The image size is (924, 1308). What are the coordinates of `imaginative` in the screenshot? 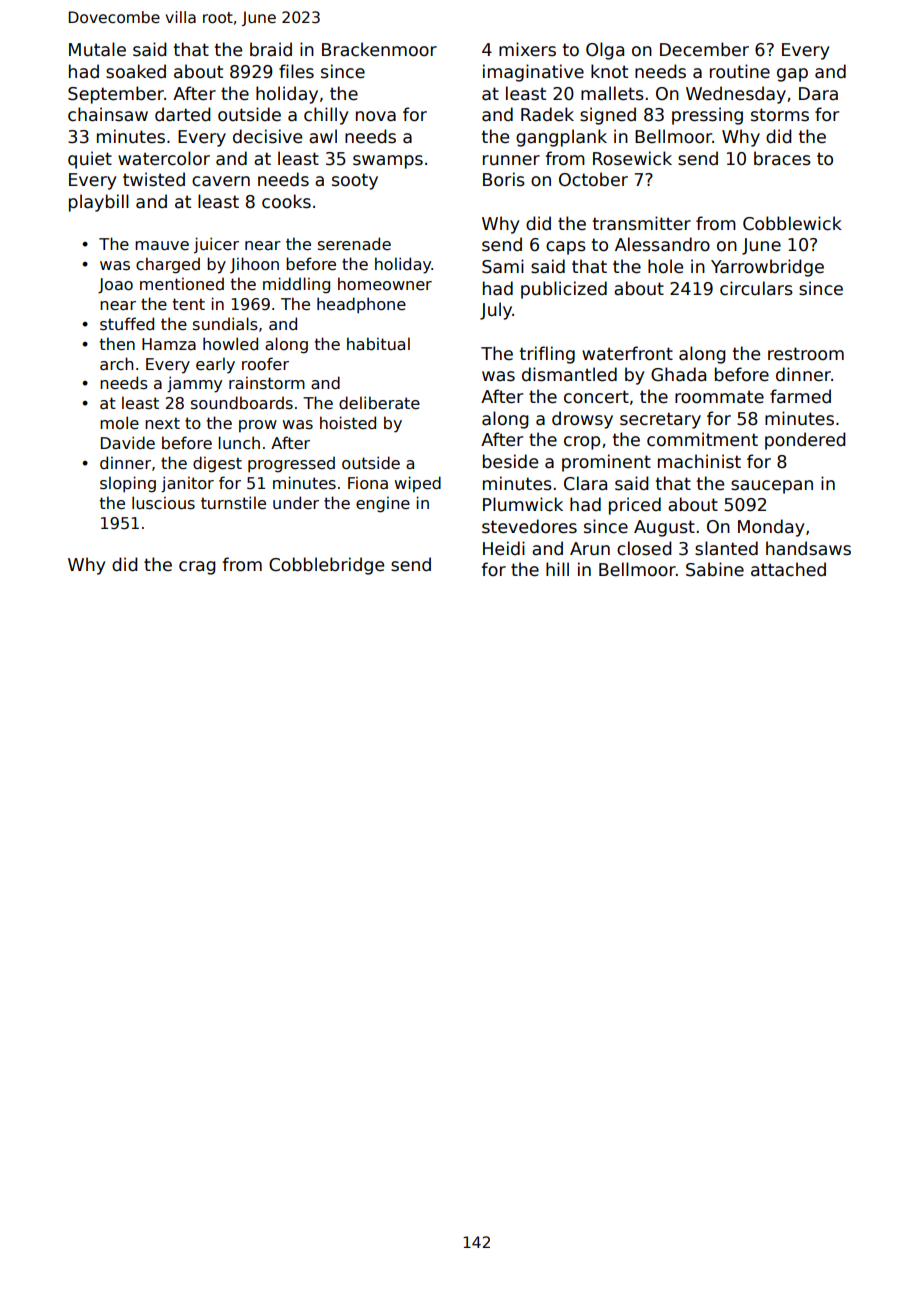 It's located at (533, 73).
